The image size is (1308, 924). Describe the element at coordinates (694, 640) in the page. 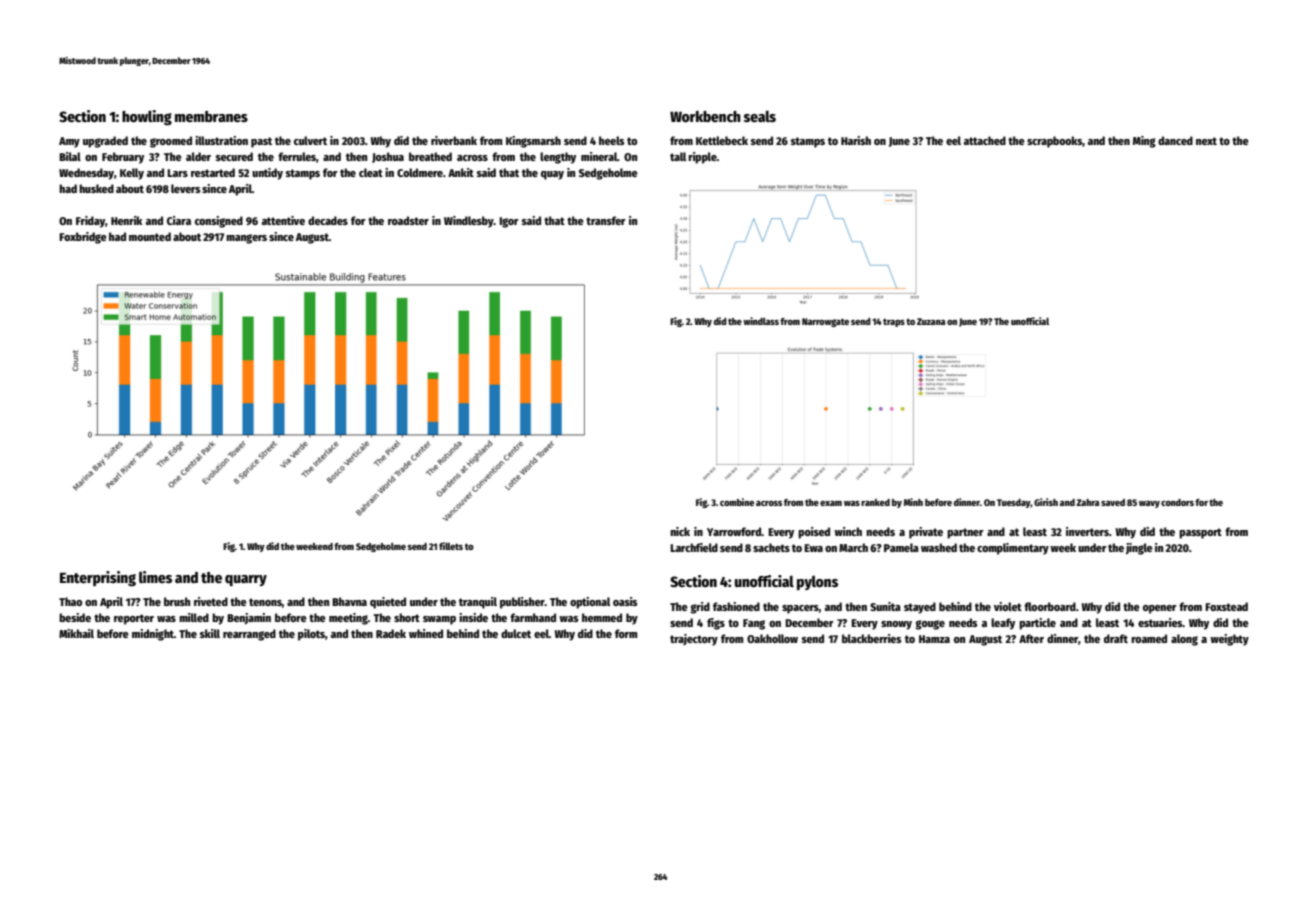

I see `trajectory` at that location.
